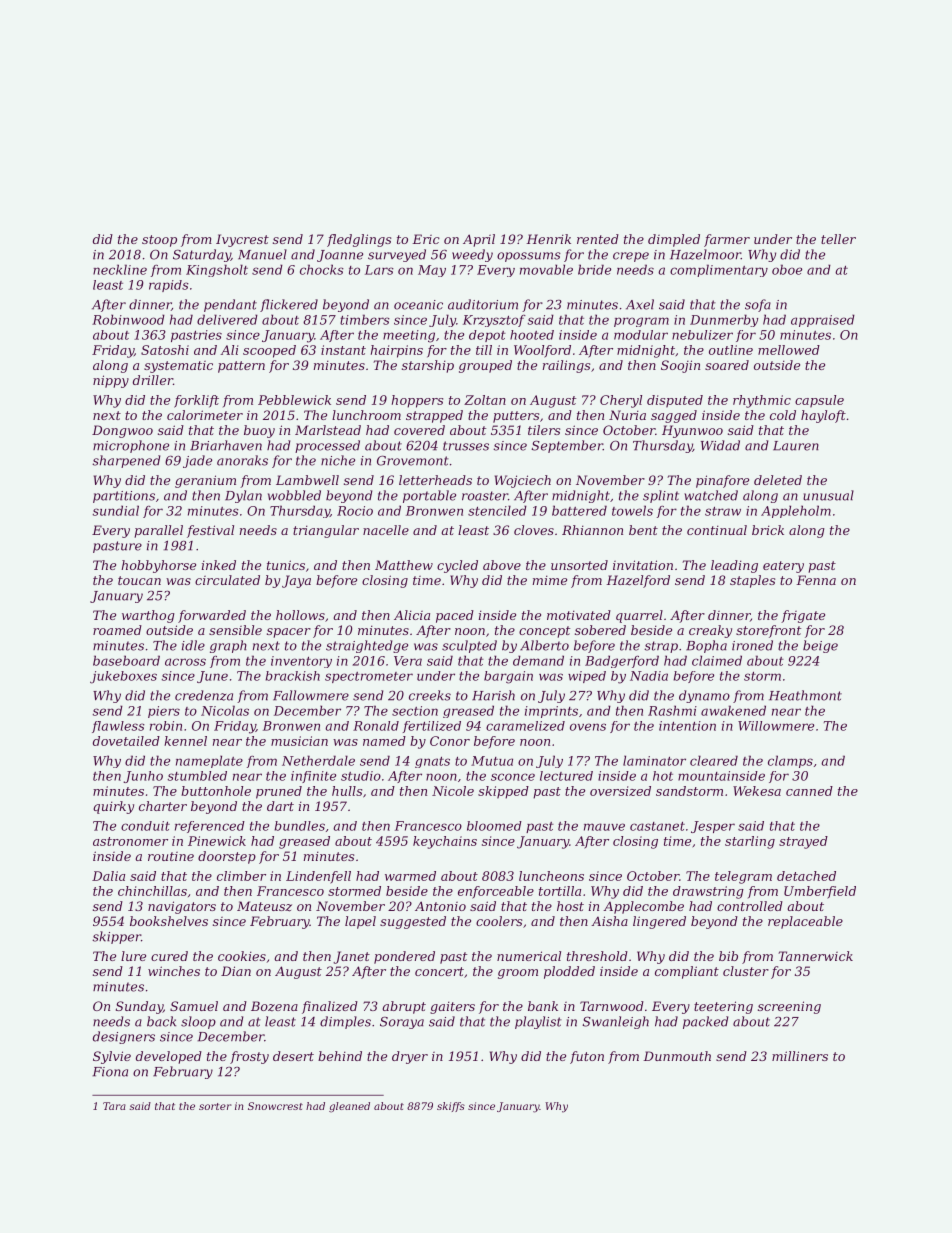 This screenshot has height=1233, width=952. What do you see at coordinates (169, 956) in the screenshot?
I see `cured` at bounding box center [169, 956].
